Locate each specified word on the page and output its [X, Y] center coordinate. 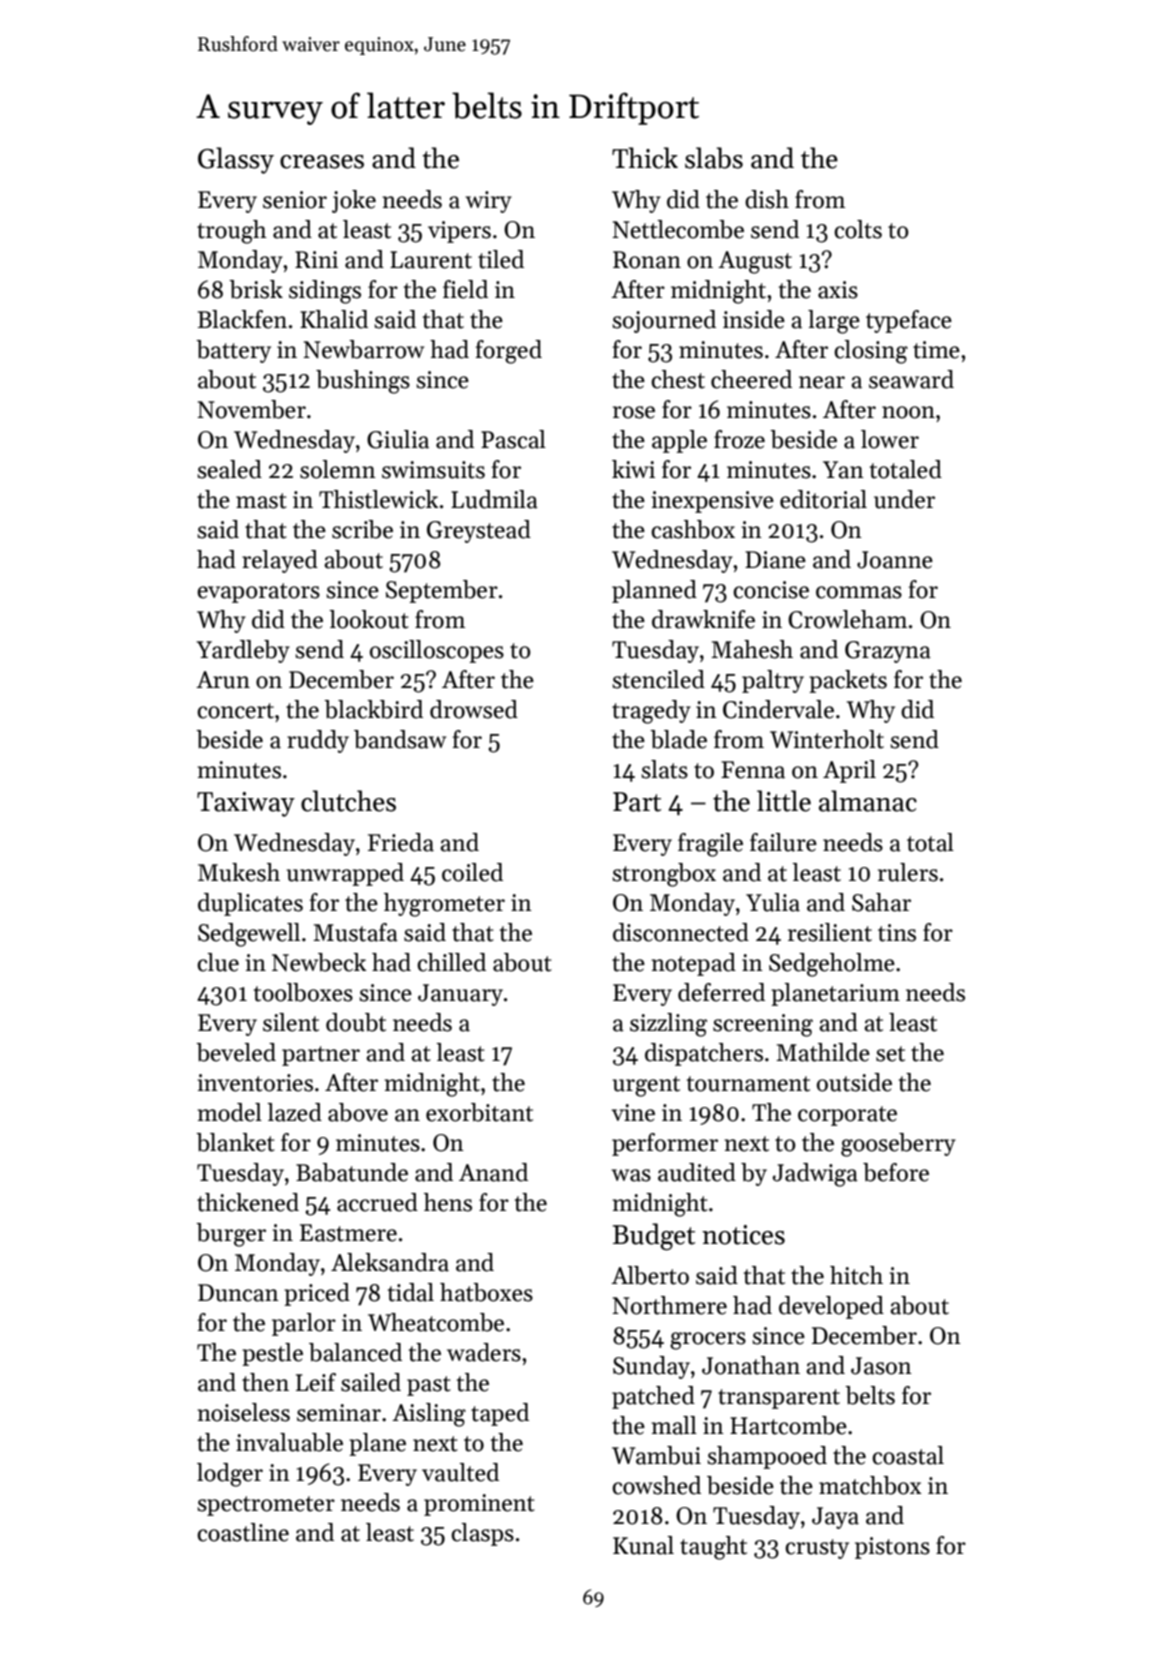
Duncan [238, 1293]
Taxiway [246, 804]
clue [218, 962]
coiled [472, 872]
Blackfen [242, 319]
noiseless [243, 1412]
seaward [911, 379]
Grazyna [888, 652]
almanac [868, 801]
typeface [909, 321]
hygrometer [444, 905]
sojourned [664, 321]
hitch [856, 1275]
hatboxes [486, 1292]
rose [634, 412]
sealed [229, 469]
